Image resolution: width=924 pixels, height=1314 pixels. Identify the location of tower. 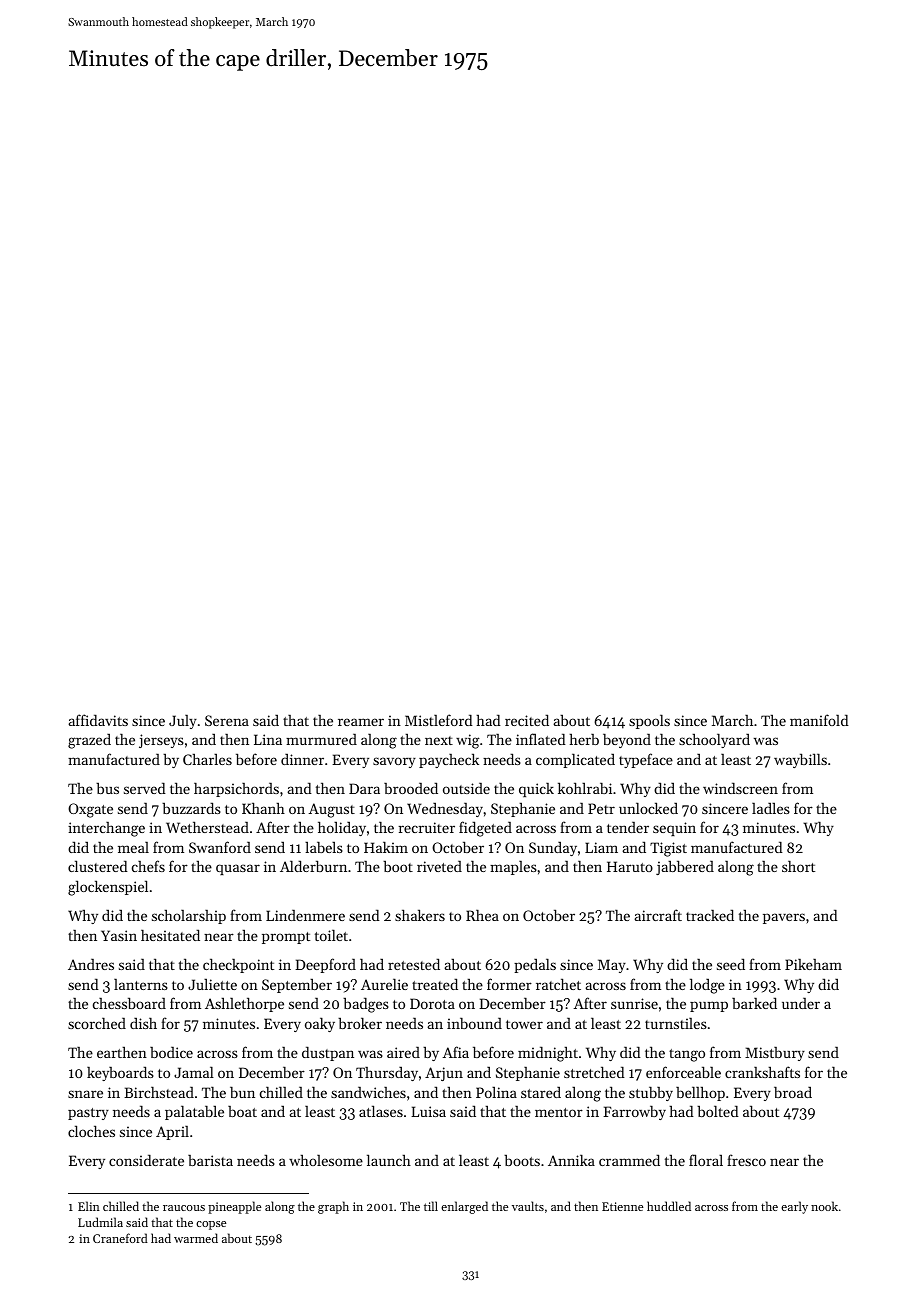
(524, 1024).
